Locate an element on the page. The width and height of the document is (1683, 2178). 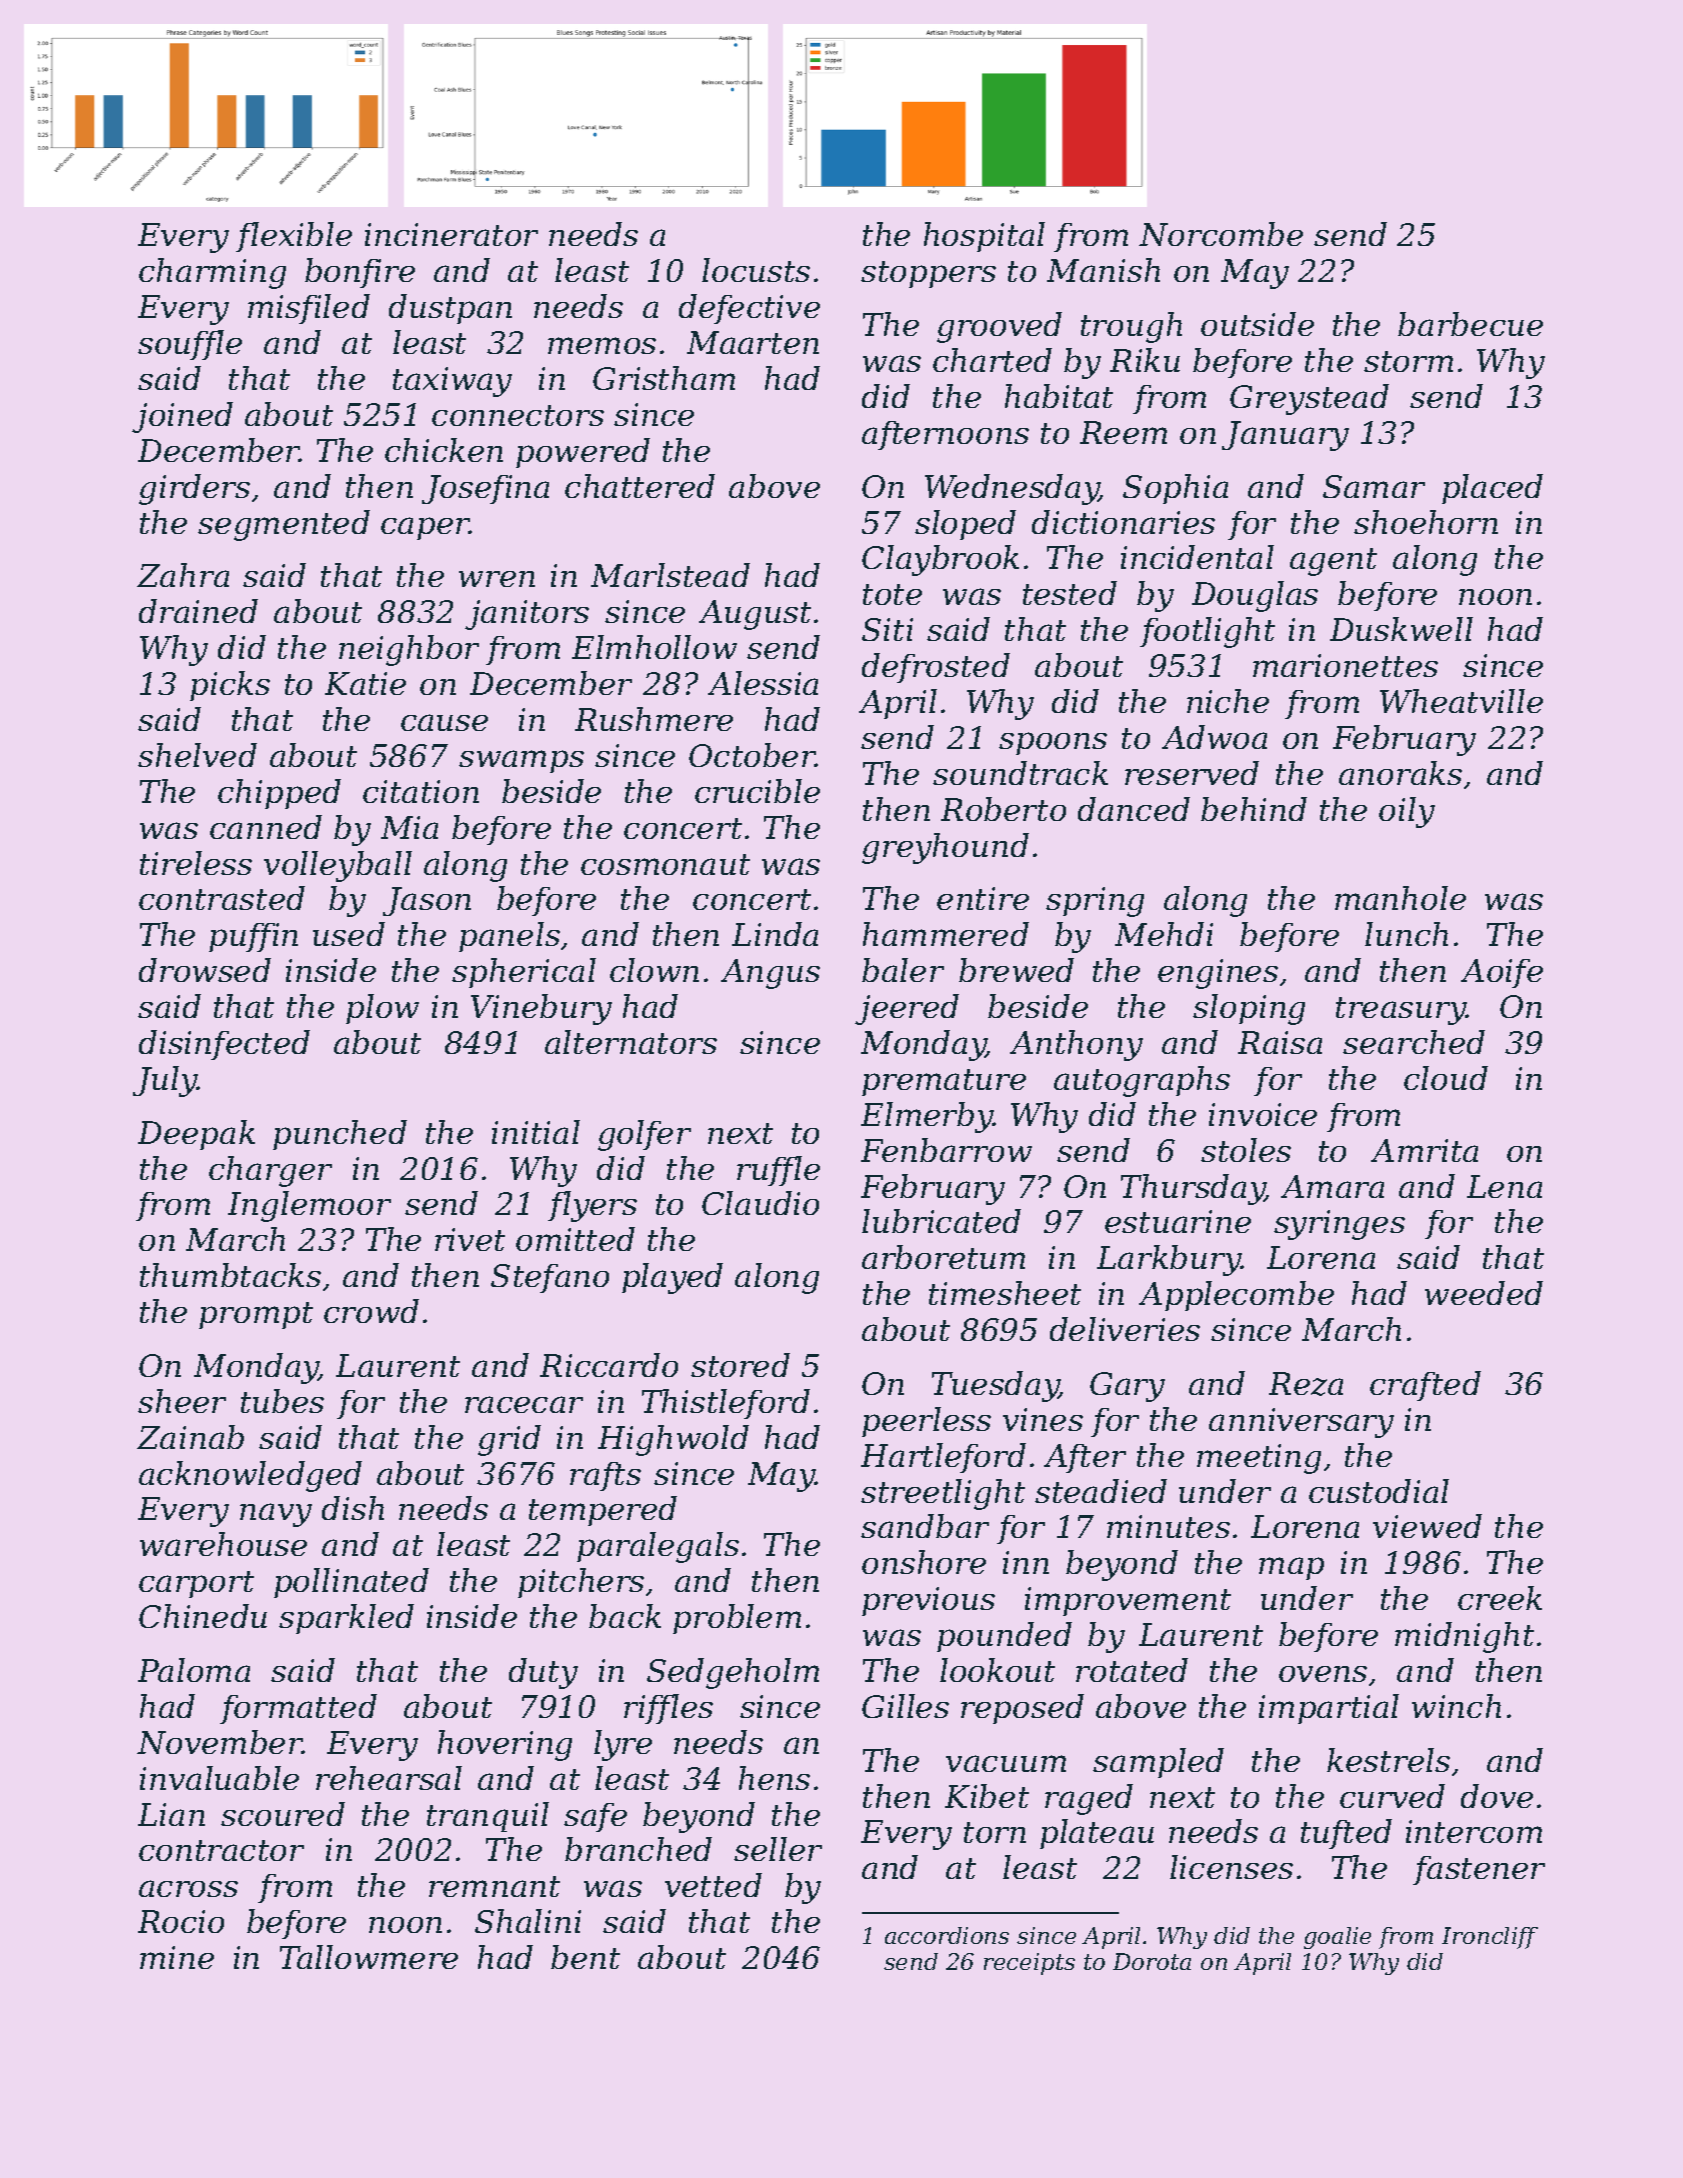
Norcombe is located at coordinates (1221, 234).
